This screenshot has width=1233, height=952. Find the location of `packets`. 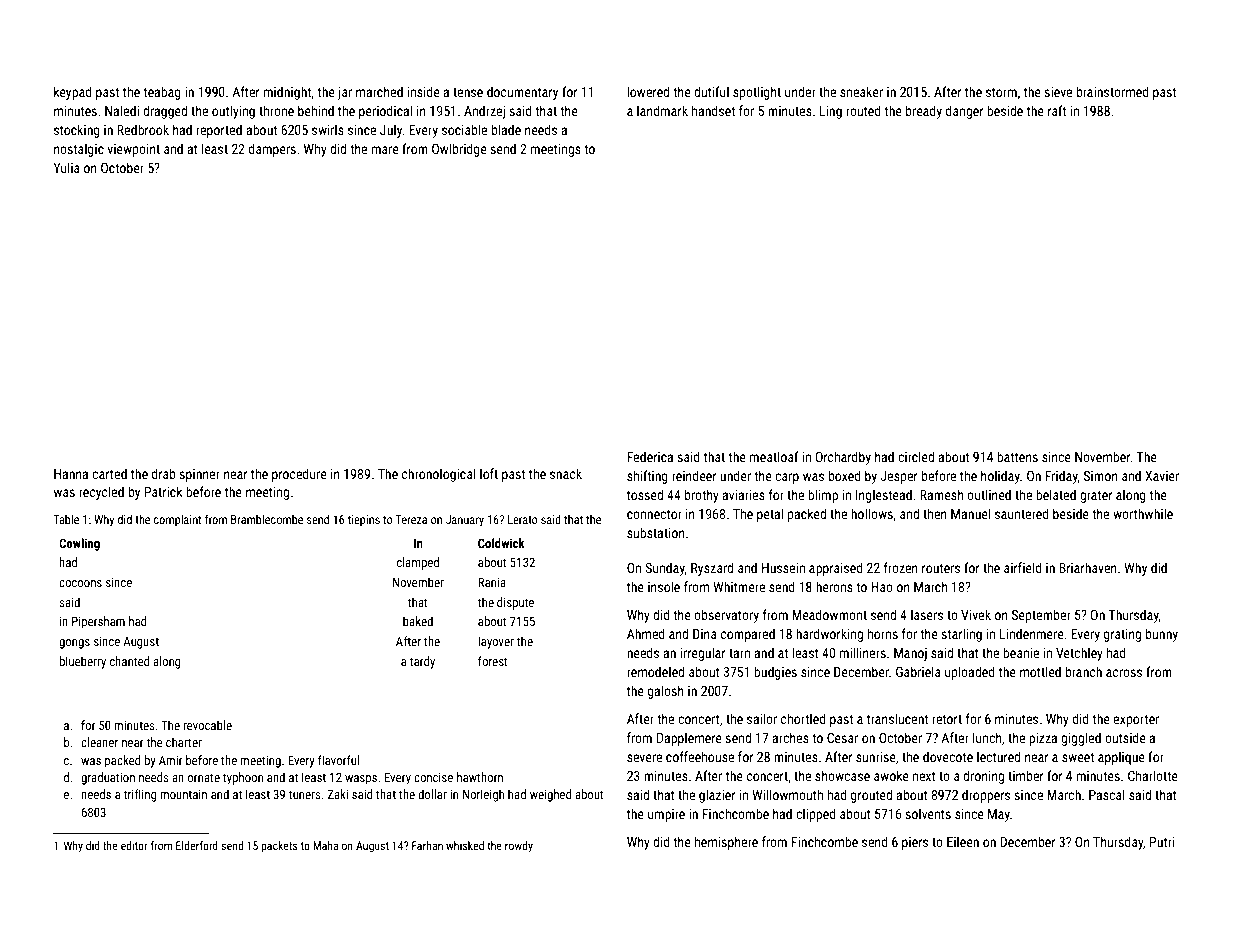

packets is located at coordinates (279, 847).
